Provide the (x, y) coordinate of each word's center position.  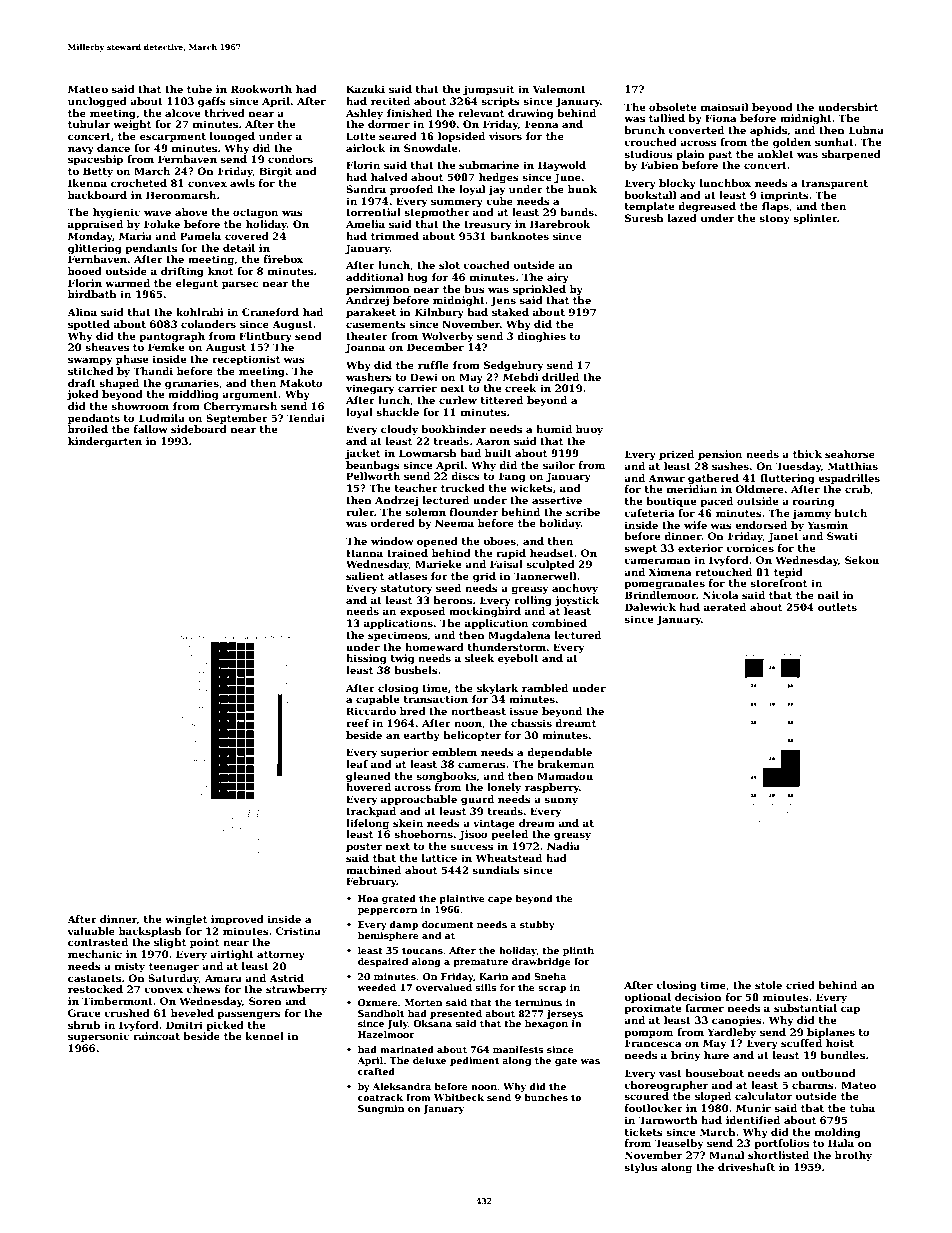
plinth (578, 951)
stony (774, 219)
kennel (265, 1036)
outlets (837, 607)
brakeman (565, 764)
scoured (646, 1096)
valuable (91, 931)
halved (389, 177)
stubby (537, 925)
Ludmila (162, 418)
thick (807, 454)
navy (81, 150)
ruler (360, 512)
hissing (366, 659)
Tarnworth (668, 1120)
